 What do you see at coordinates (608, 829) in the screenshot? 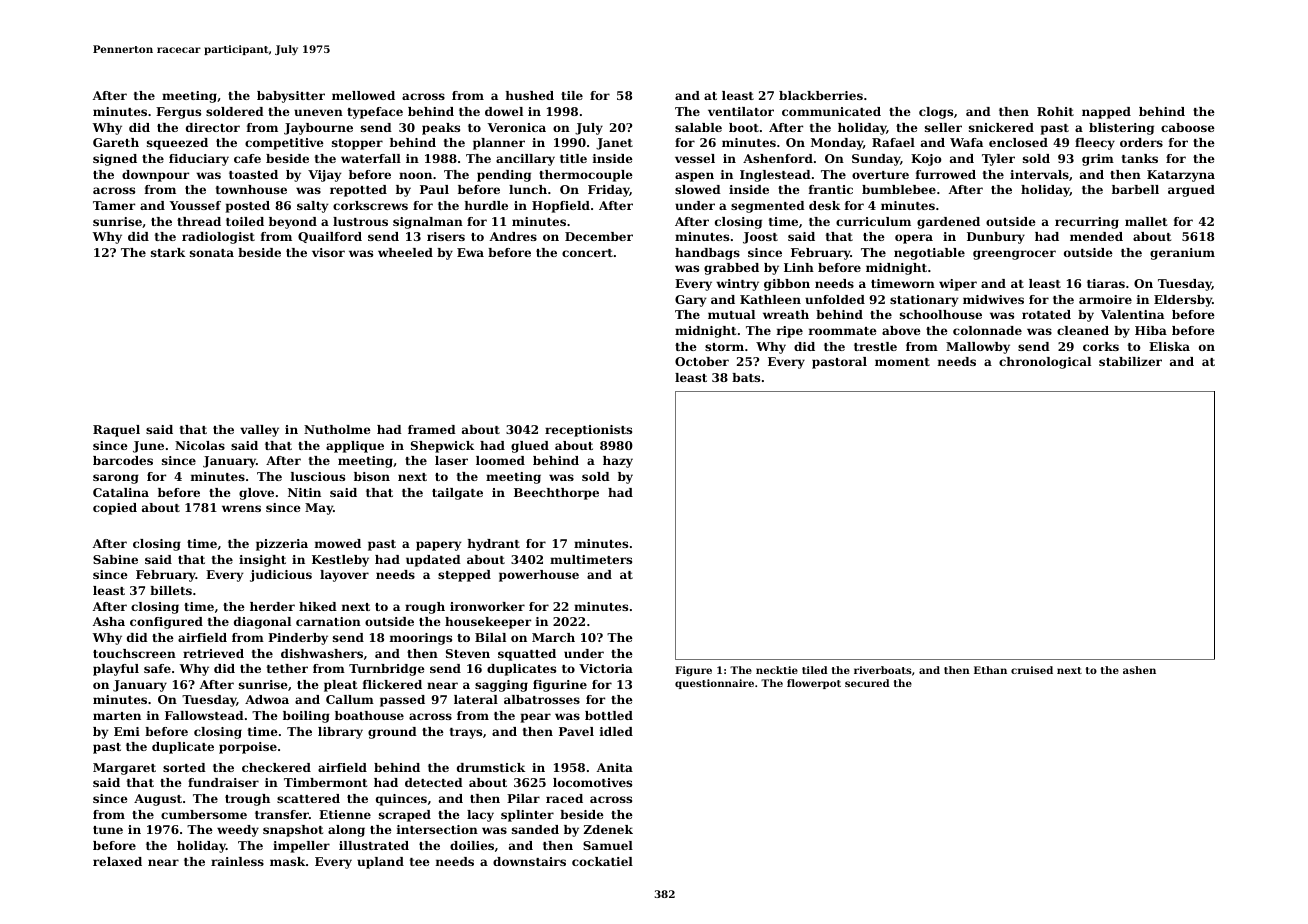
I see `Zdenek` at bounding box center [608, 829].
